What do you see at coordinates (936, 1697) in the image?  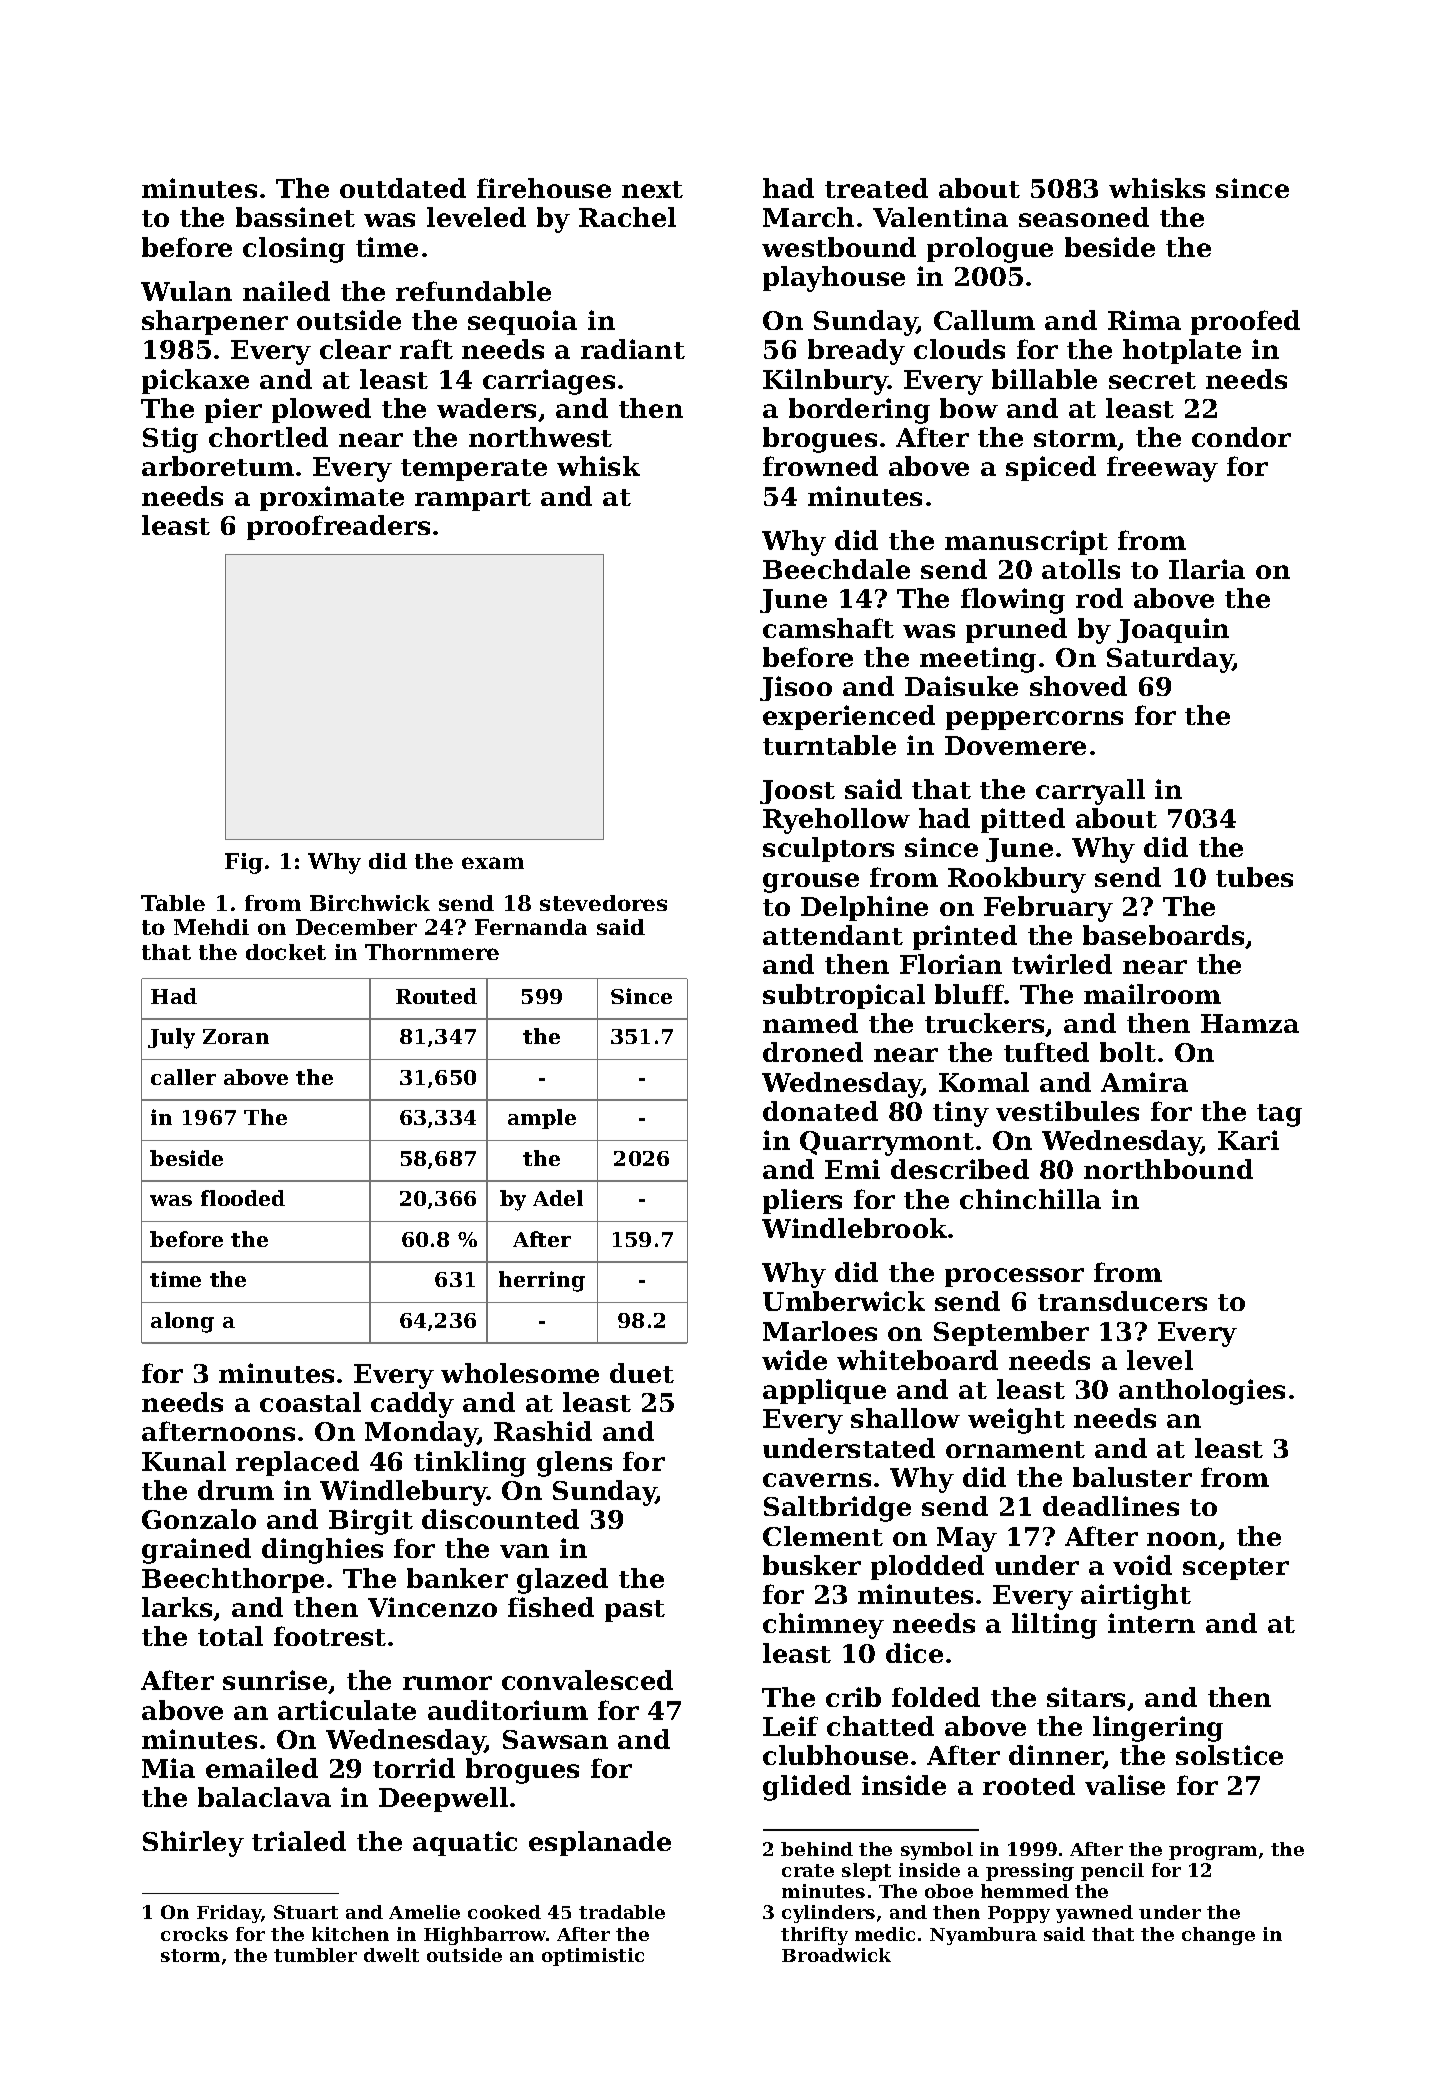 I see `folded` at bounding box center [936, 1697].
